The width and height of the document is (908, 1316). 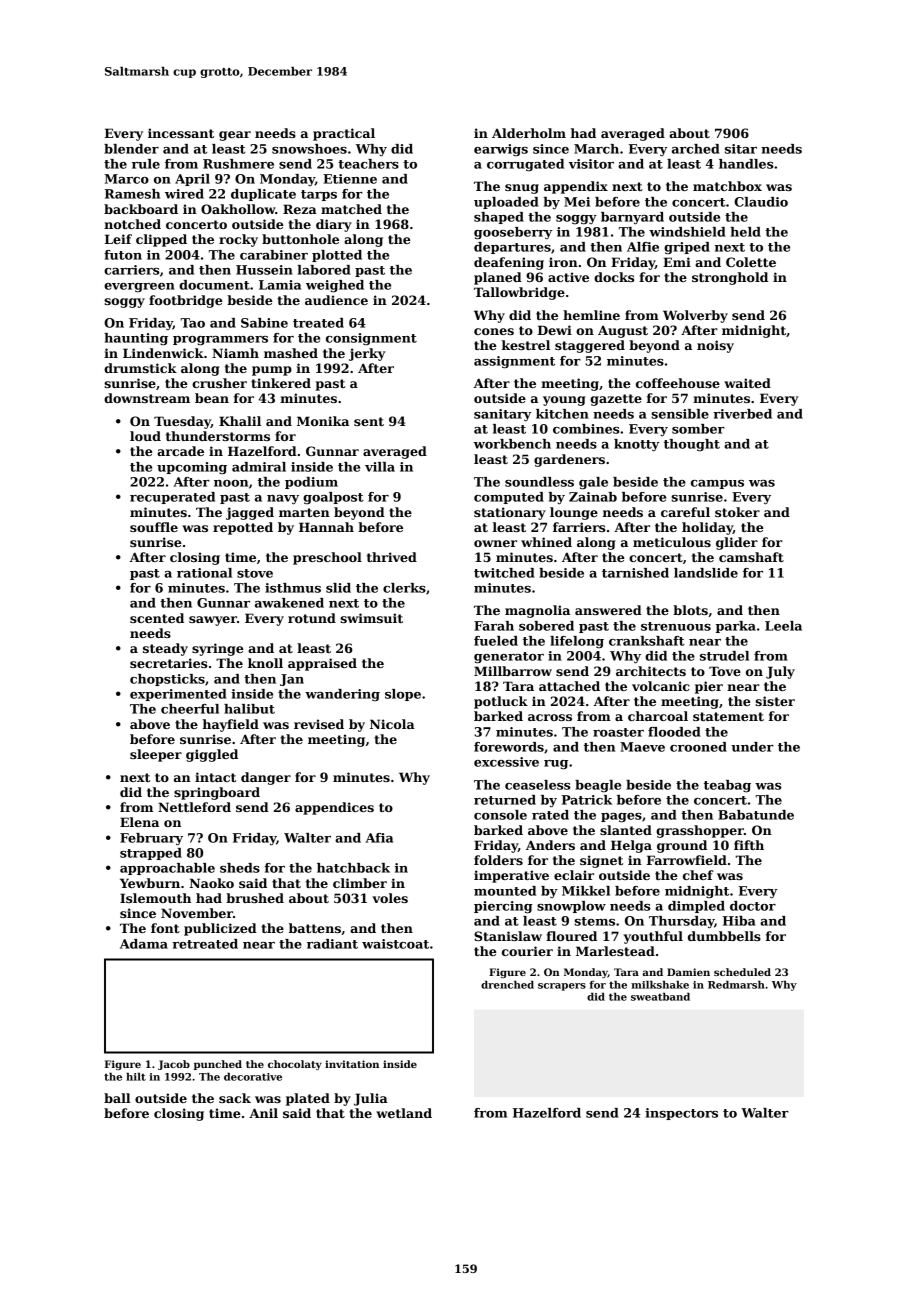 I want to click on tarnished, so click(x=635, y=573).
